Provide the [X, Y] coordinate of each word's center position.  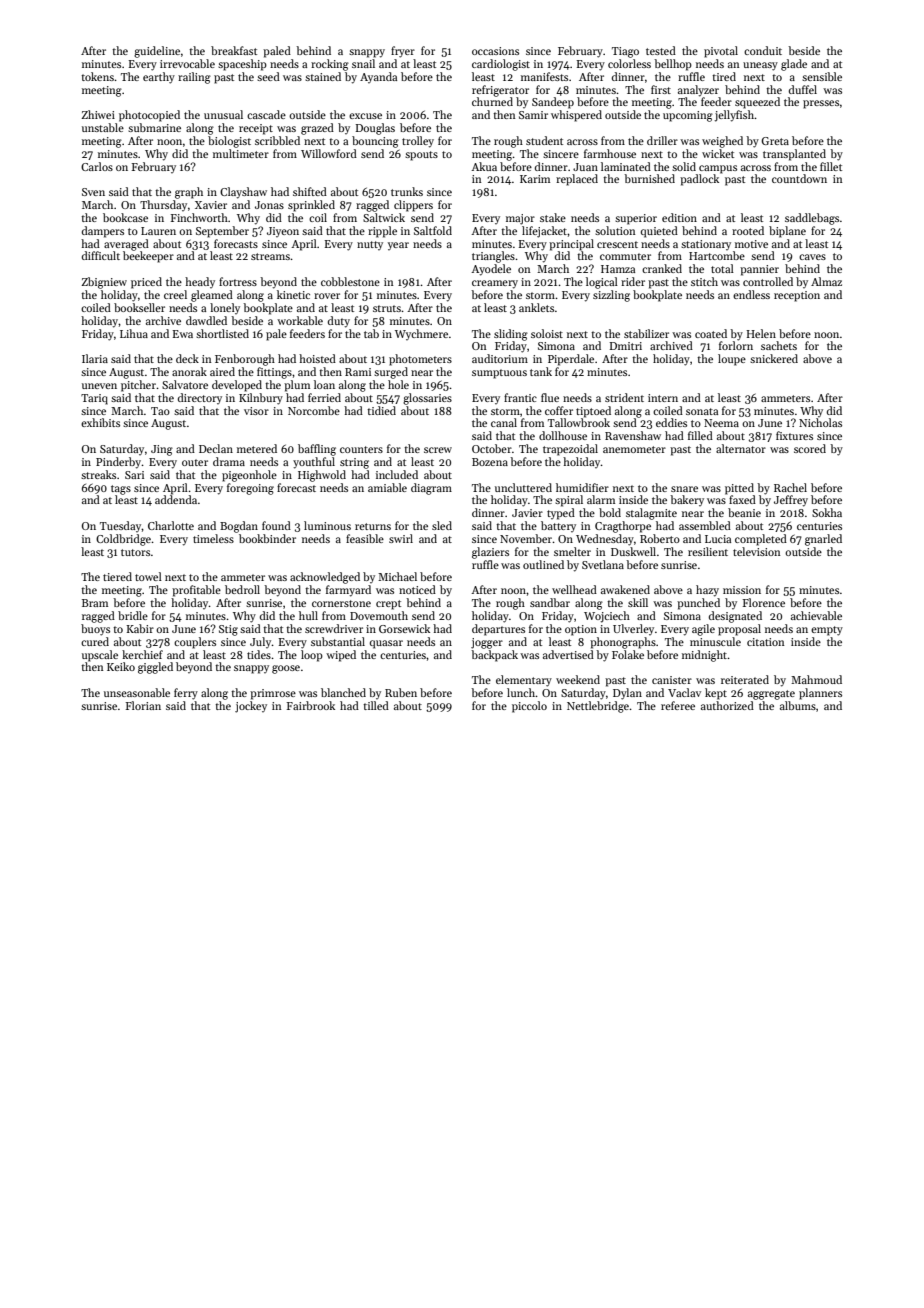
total [722, 268]
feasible [365, 538]
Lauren [158, 231]
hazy [707, 591]
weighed [722, 142]
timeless [213, 538]
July [261, 642]
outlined [543, 564]
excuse [365, 116]
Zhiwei [98, 114]
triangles [493, 257]
